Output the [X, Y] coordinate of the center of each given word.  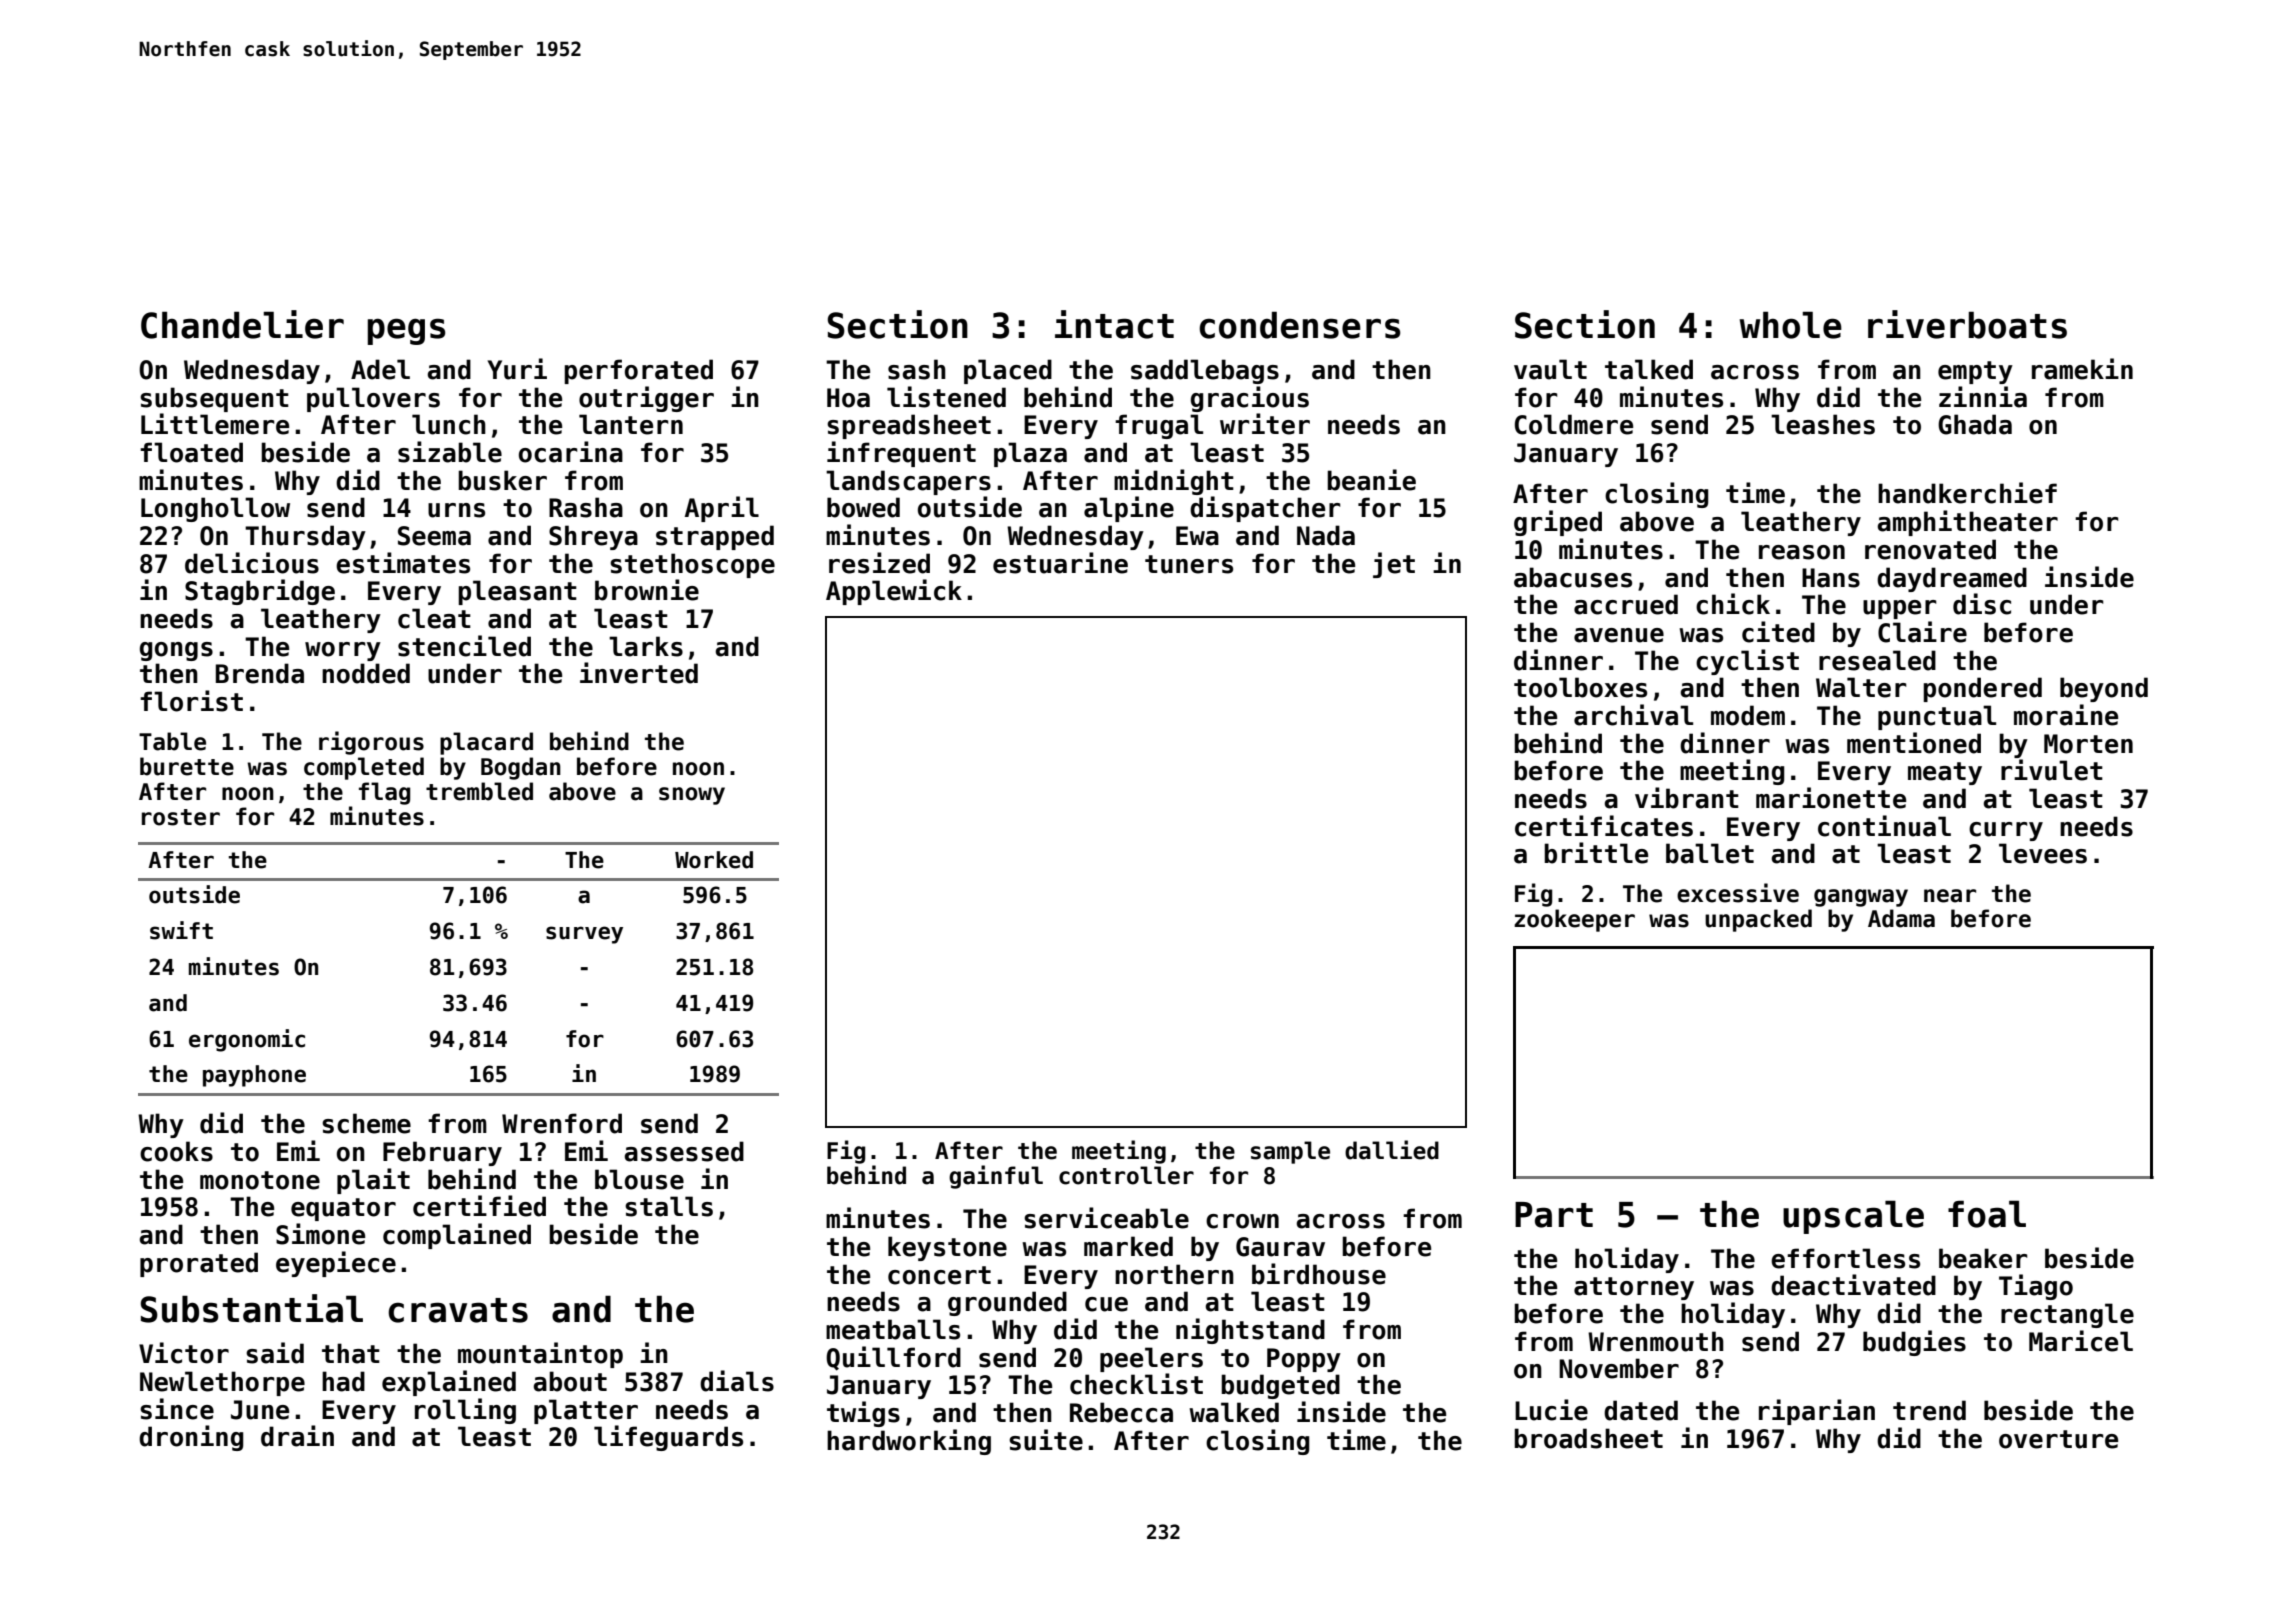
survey [584, 935]
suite [1046, 1440]
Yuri [517, 369]
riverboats [1967, 324]
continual [1884, 826]
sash [917, 369]
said [275, 1353]
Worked [714, 860]
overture [2058, 1439]
